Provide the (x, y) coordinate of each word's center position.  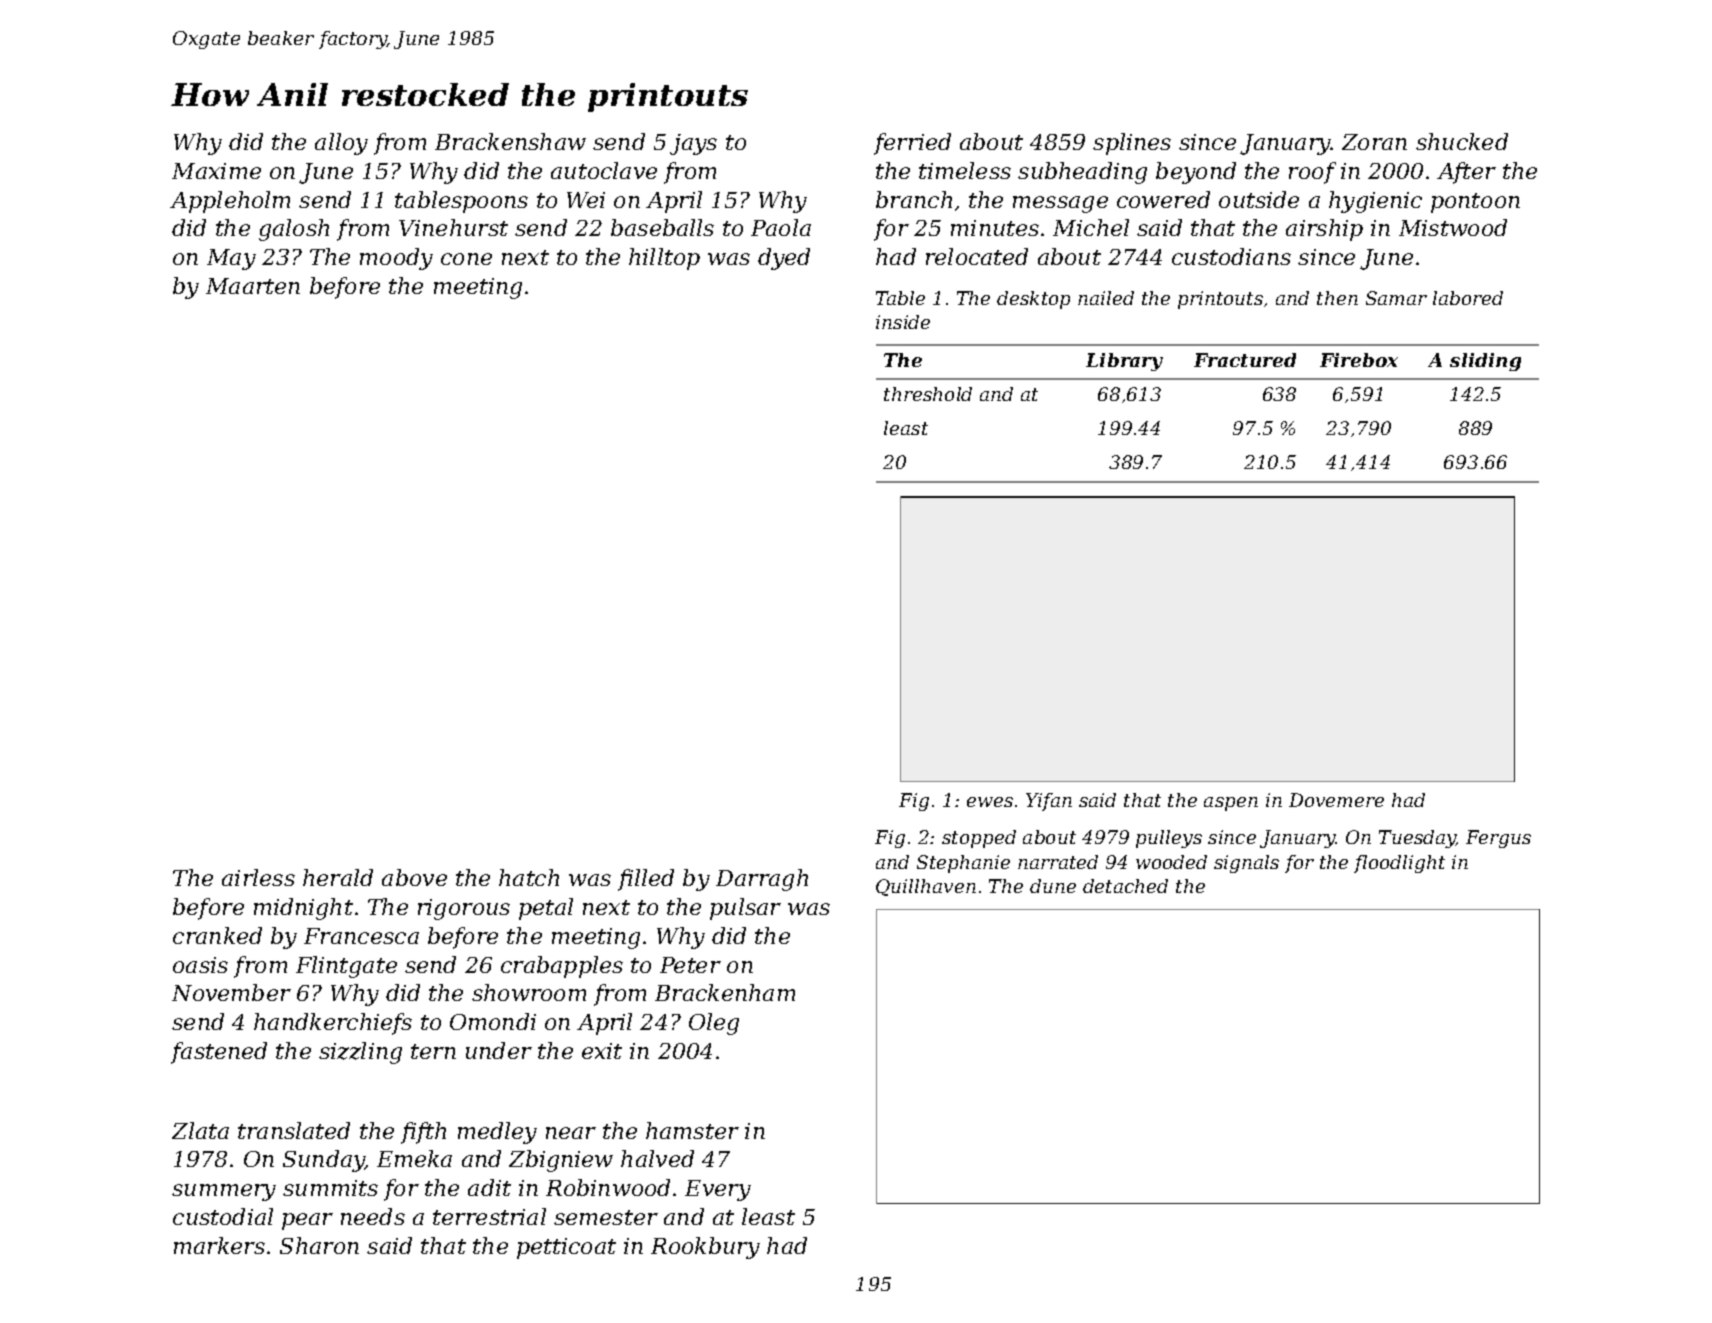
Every (718, 1190)
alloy (341, 144)
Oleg (714, 1024)
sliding (1485, 362)
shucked (1462, 141)
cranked (217, 935)
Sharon (319, 1245)
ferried (912, 144)
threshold (928, 394)
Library (1124, 362)
